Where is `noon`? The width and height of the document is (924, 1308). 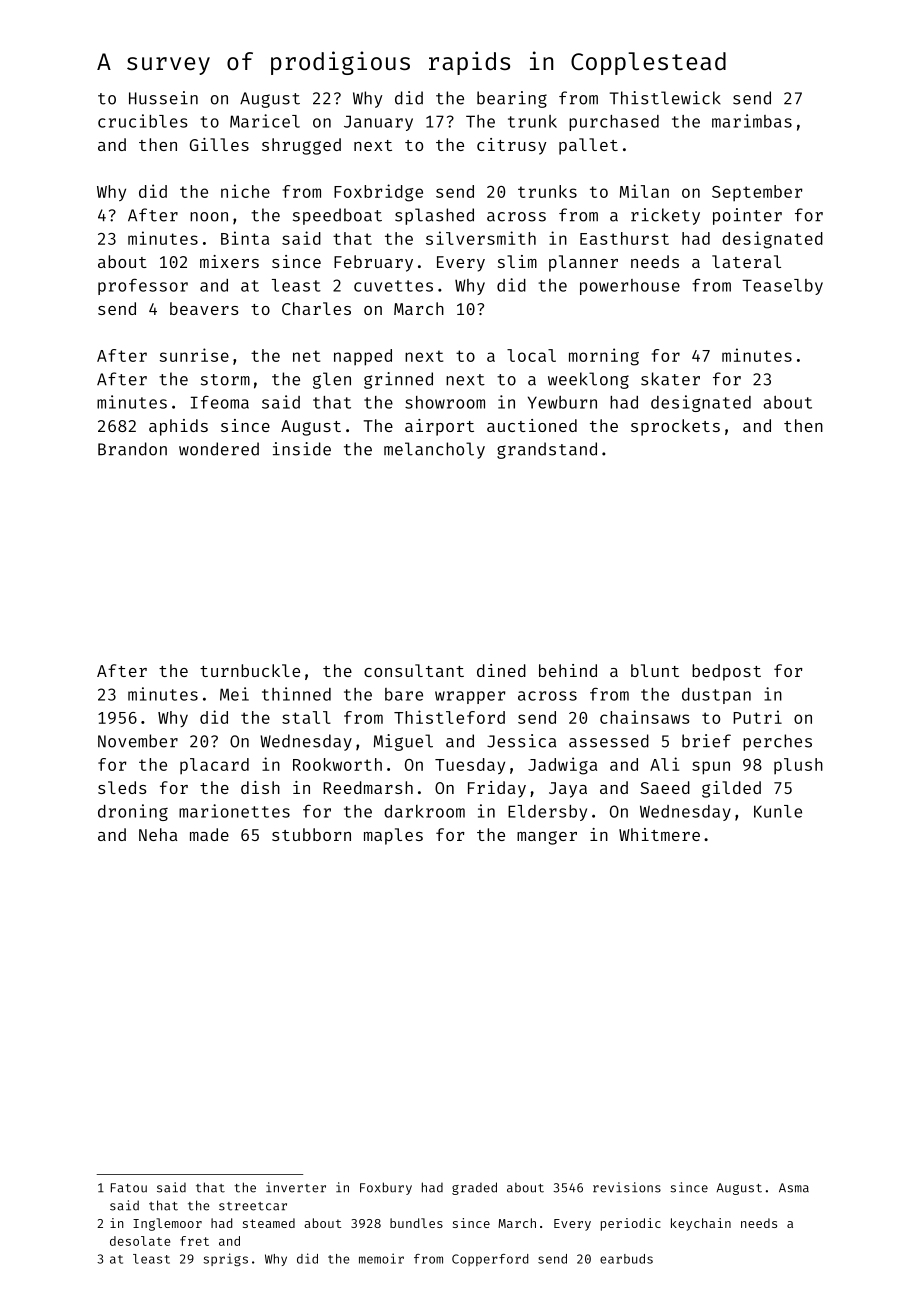
noon is located at coordinates (209, 217).
